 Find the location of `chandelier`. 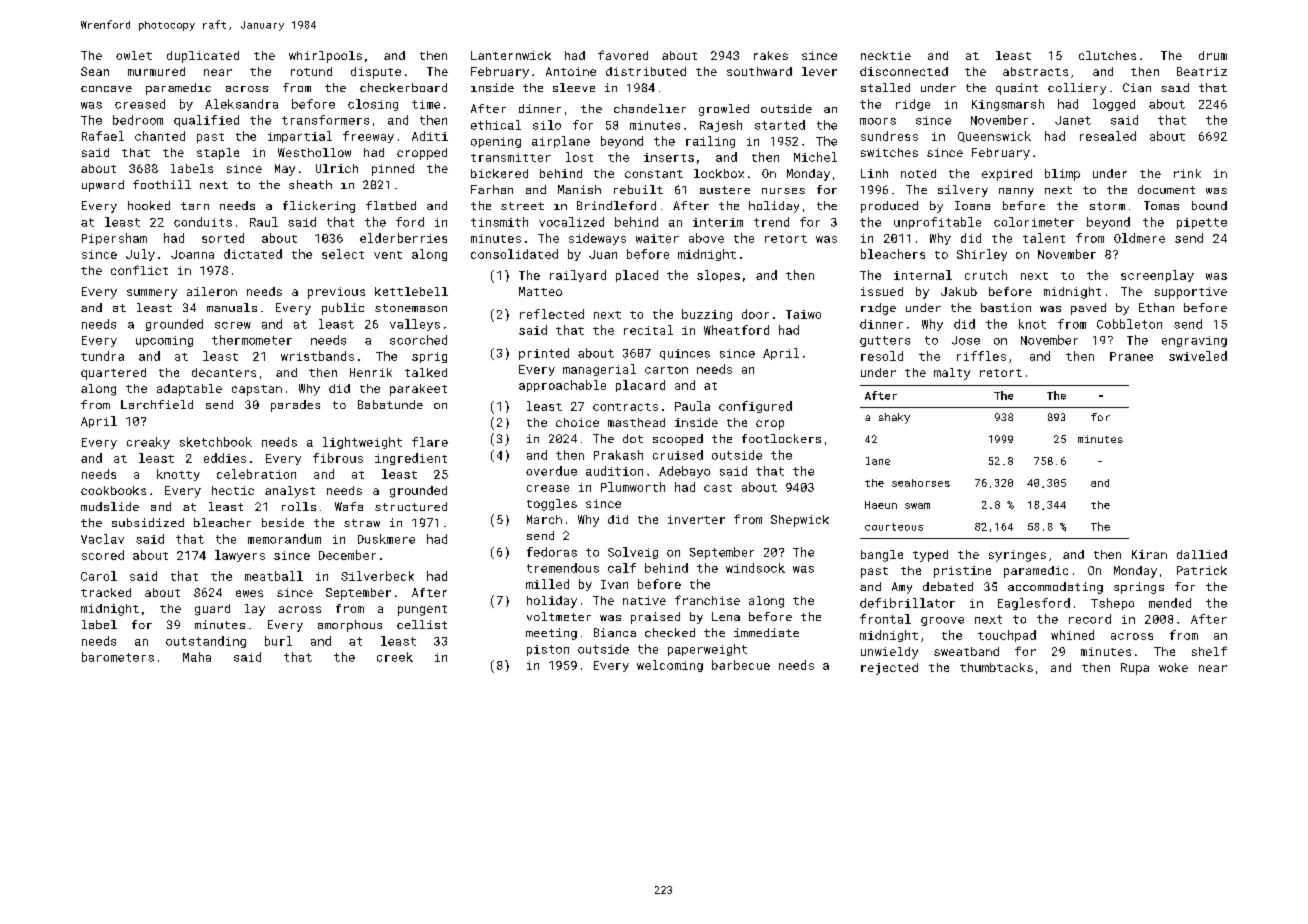

chandelier is located at coordinates (650, 108).
